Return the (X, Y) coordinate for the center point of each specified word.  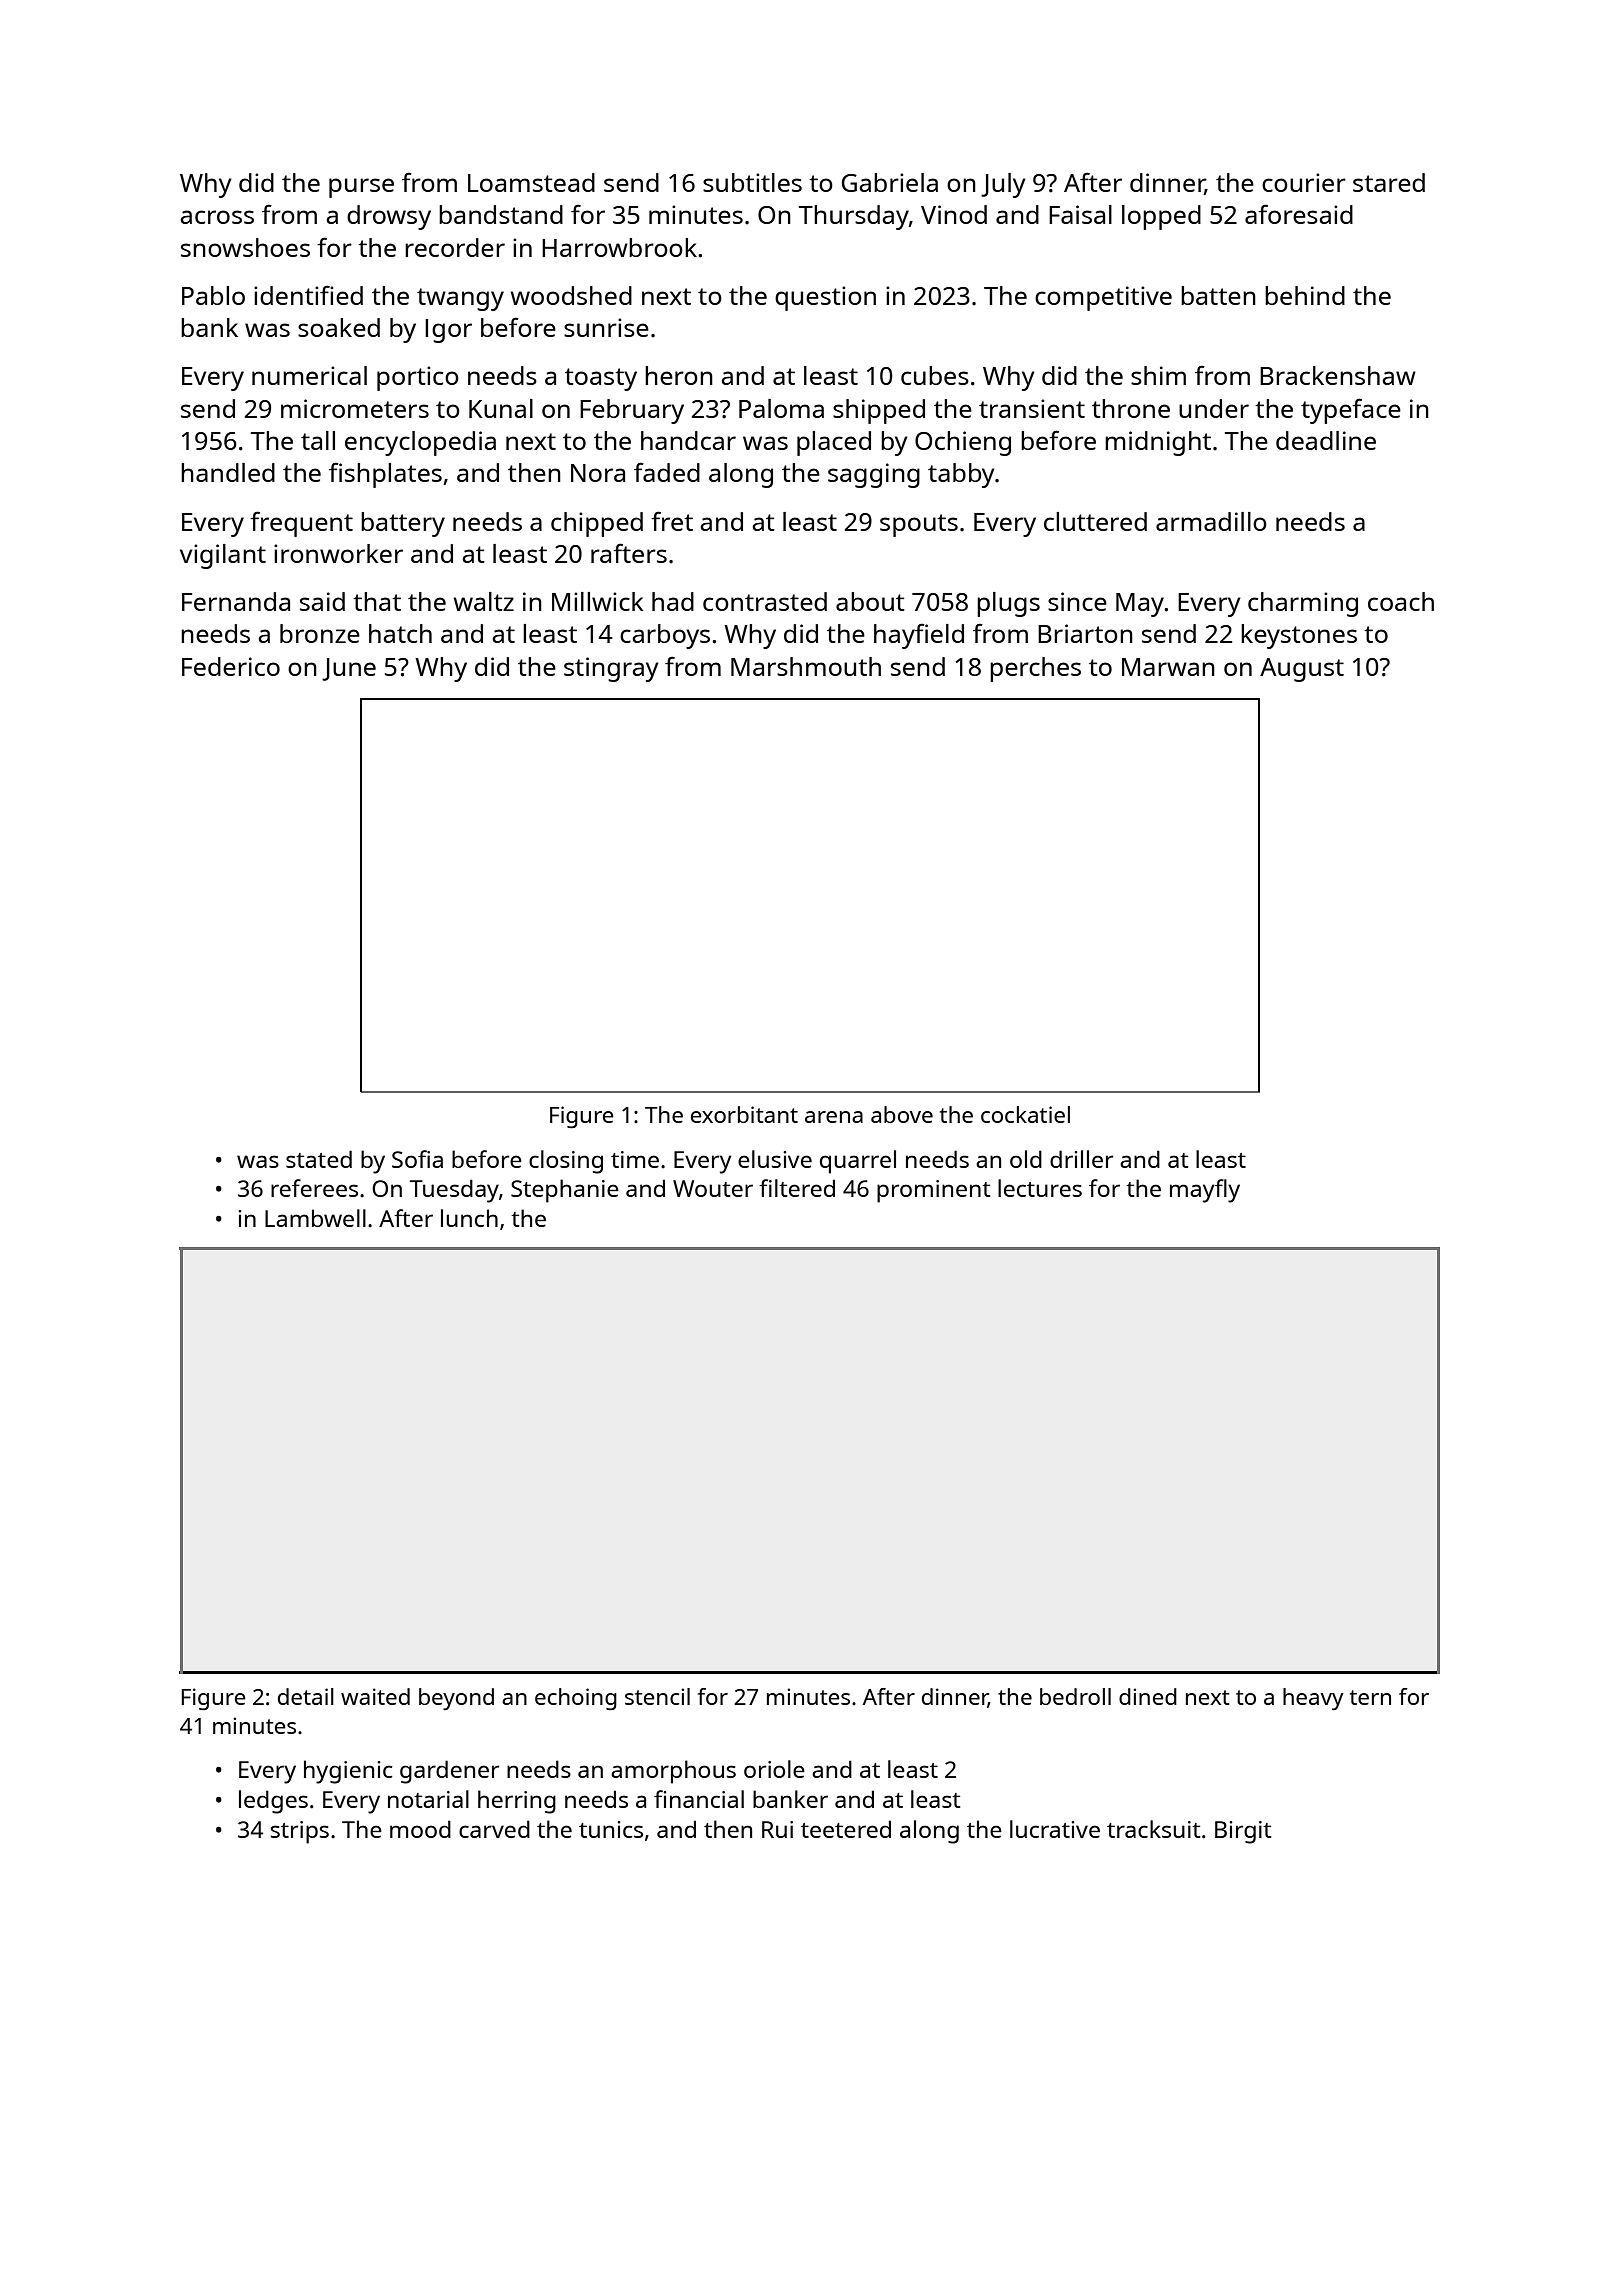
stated (319, 1159)
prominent (933, 1191)
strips (300, 1832)
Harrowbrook (619, 247)
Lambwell (315, 1218)
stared (1389, 182)
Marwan (1168, 667)
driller (1081, 1159)
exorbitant (744, 1114)
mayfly (1205, 1191)
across (217, 217)
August (1302, 670)
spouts (919, 525)
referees (314, 1188)
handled (228, 472)
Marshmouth (806, 666)
